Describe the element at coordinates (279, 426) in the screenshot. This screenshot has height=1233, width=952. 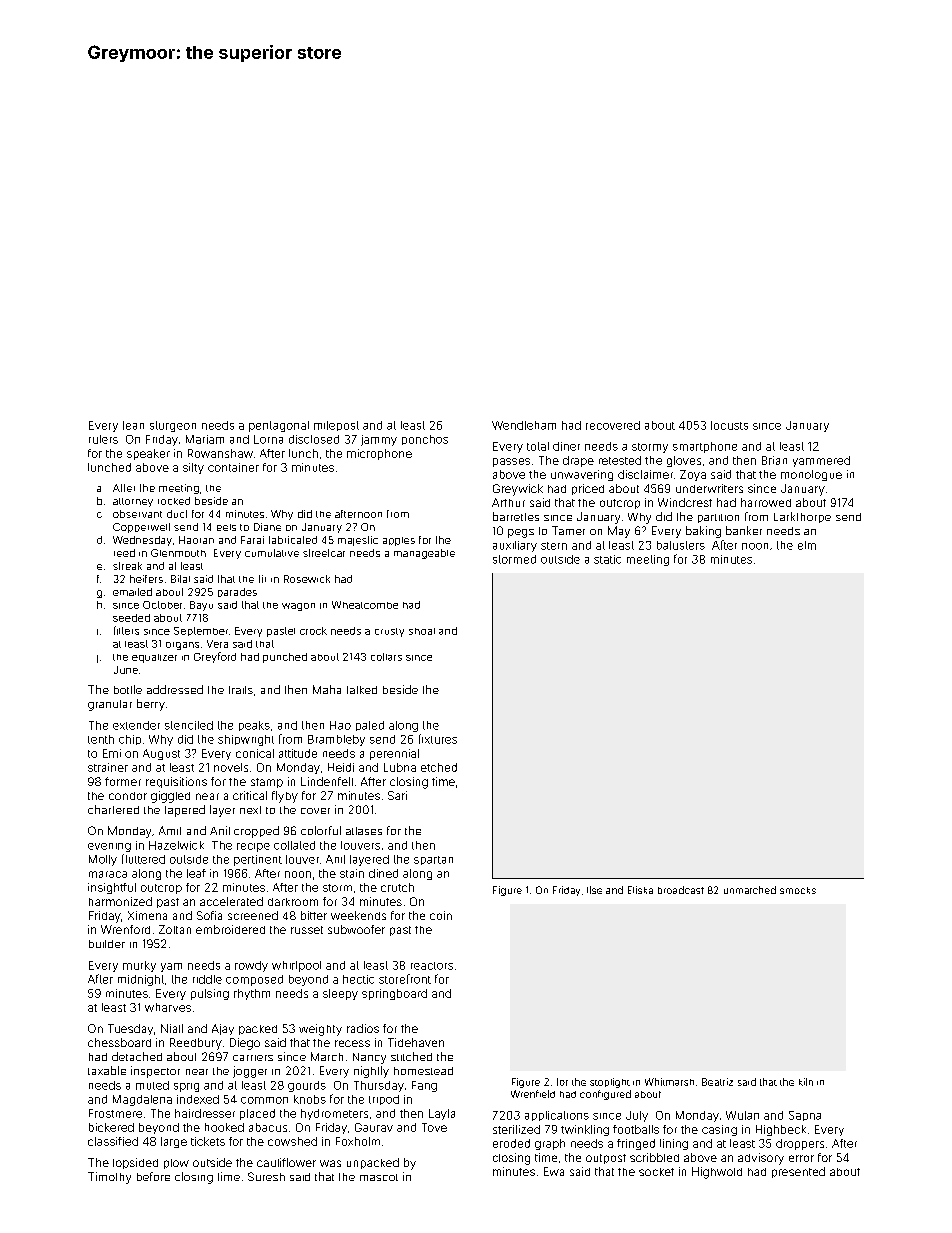
I see `pentagonal` at that location.
